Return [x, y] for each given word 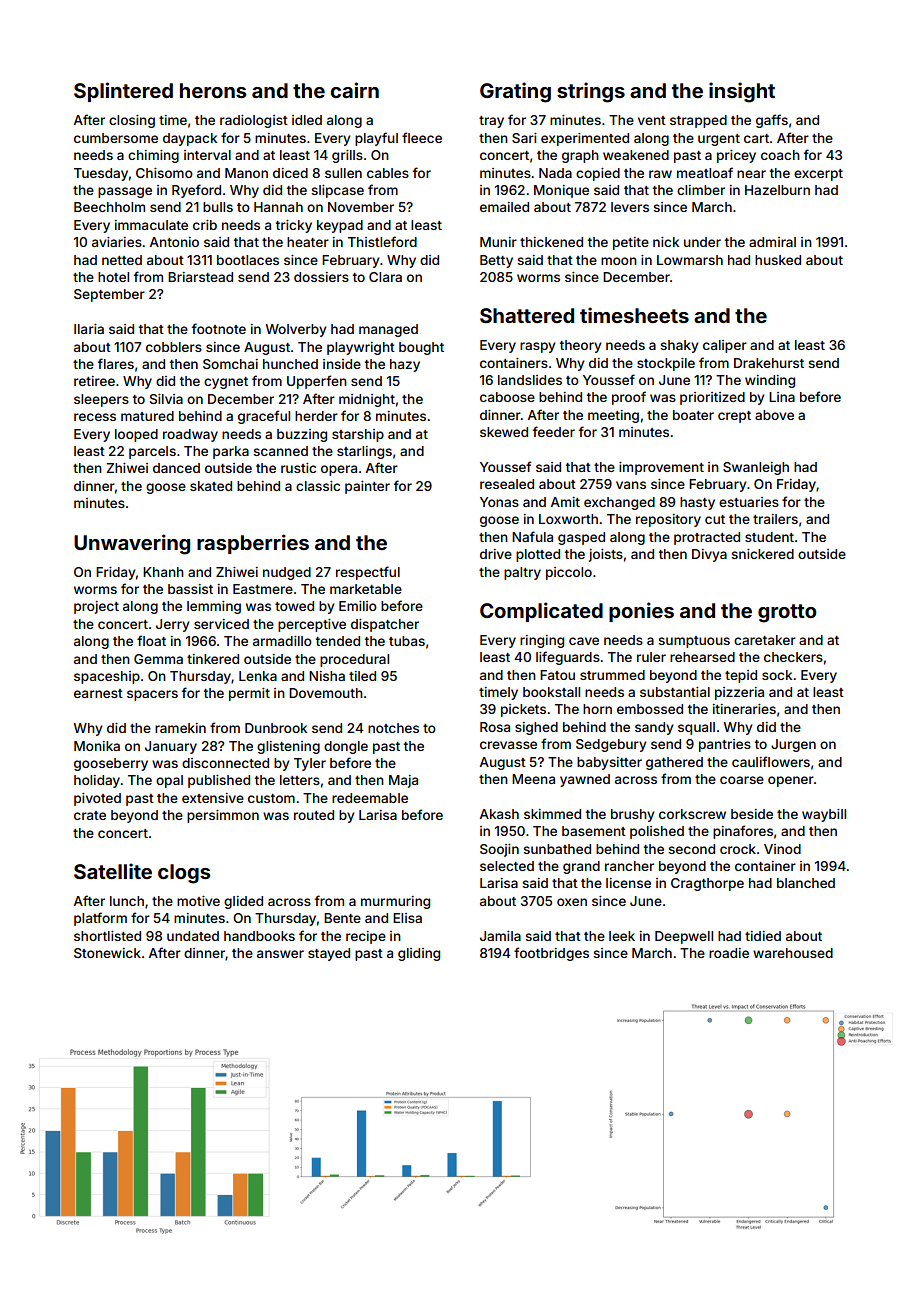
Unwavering [132, 544]
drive [496, 554]
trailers [775, 519]
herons [213, 90]
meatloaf [705, 172]
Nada [555, 173]
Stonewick [107, 953]
